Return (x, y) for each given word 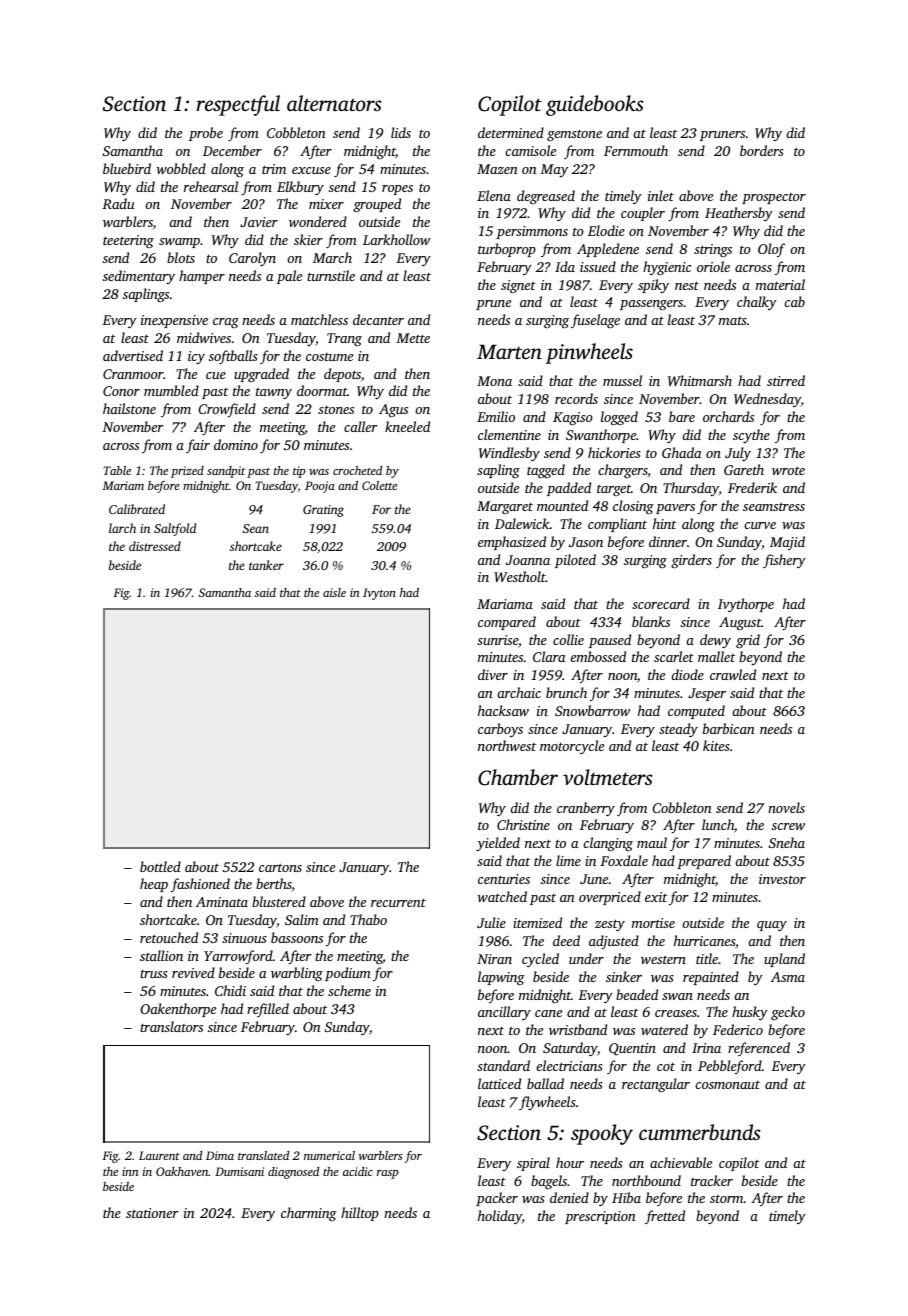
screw (788, 826)
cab (794, 301)
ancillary (504, 1013)
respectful (238, 105)
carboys (500, 730)
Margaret (505, 507)
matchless (319, 319)
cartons (280, 868)
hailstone (129, 408)
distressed (155, 546)
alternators (334, 103)
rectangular (656, 1085)
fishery (784, 561)
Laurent (159, 1155)
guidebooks (595, 105)
